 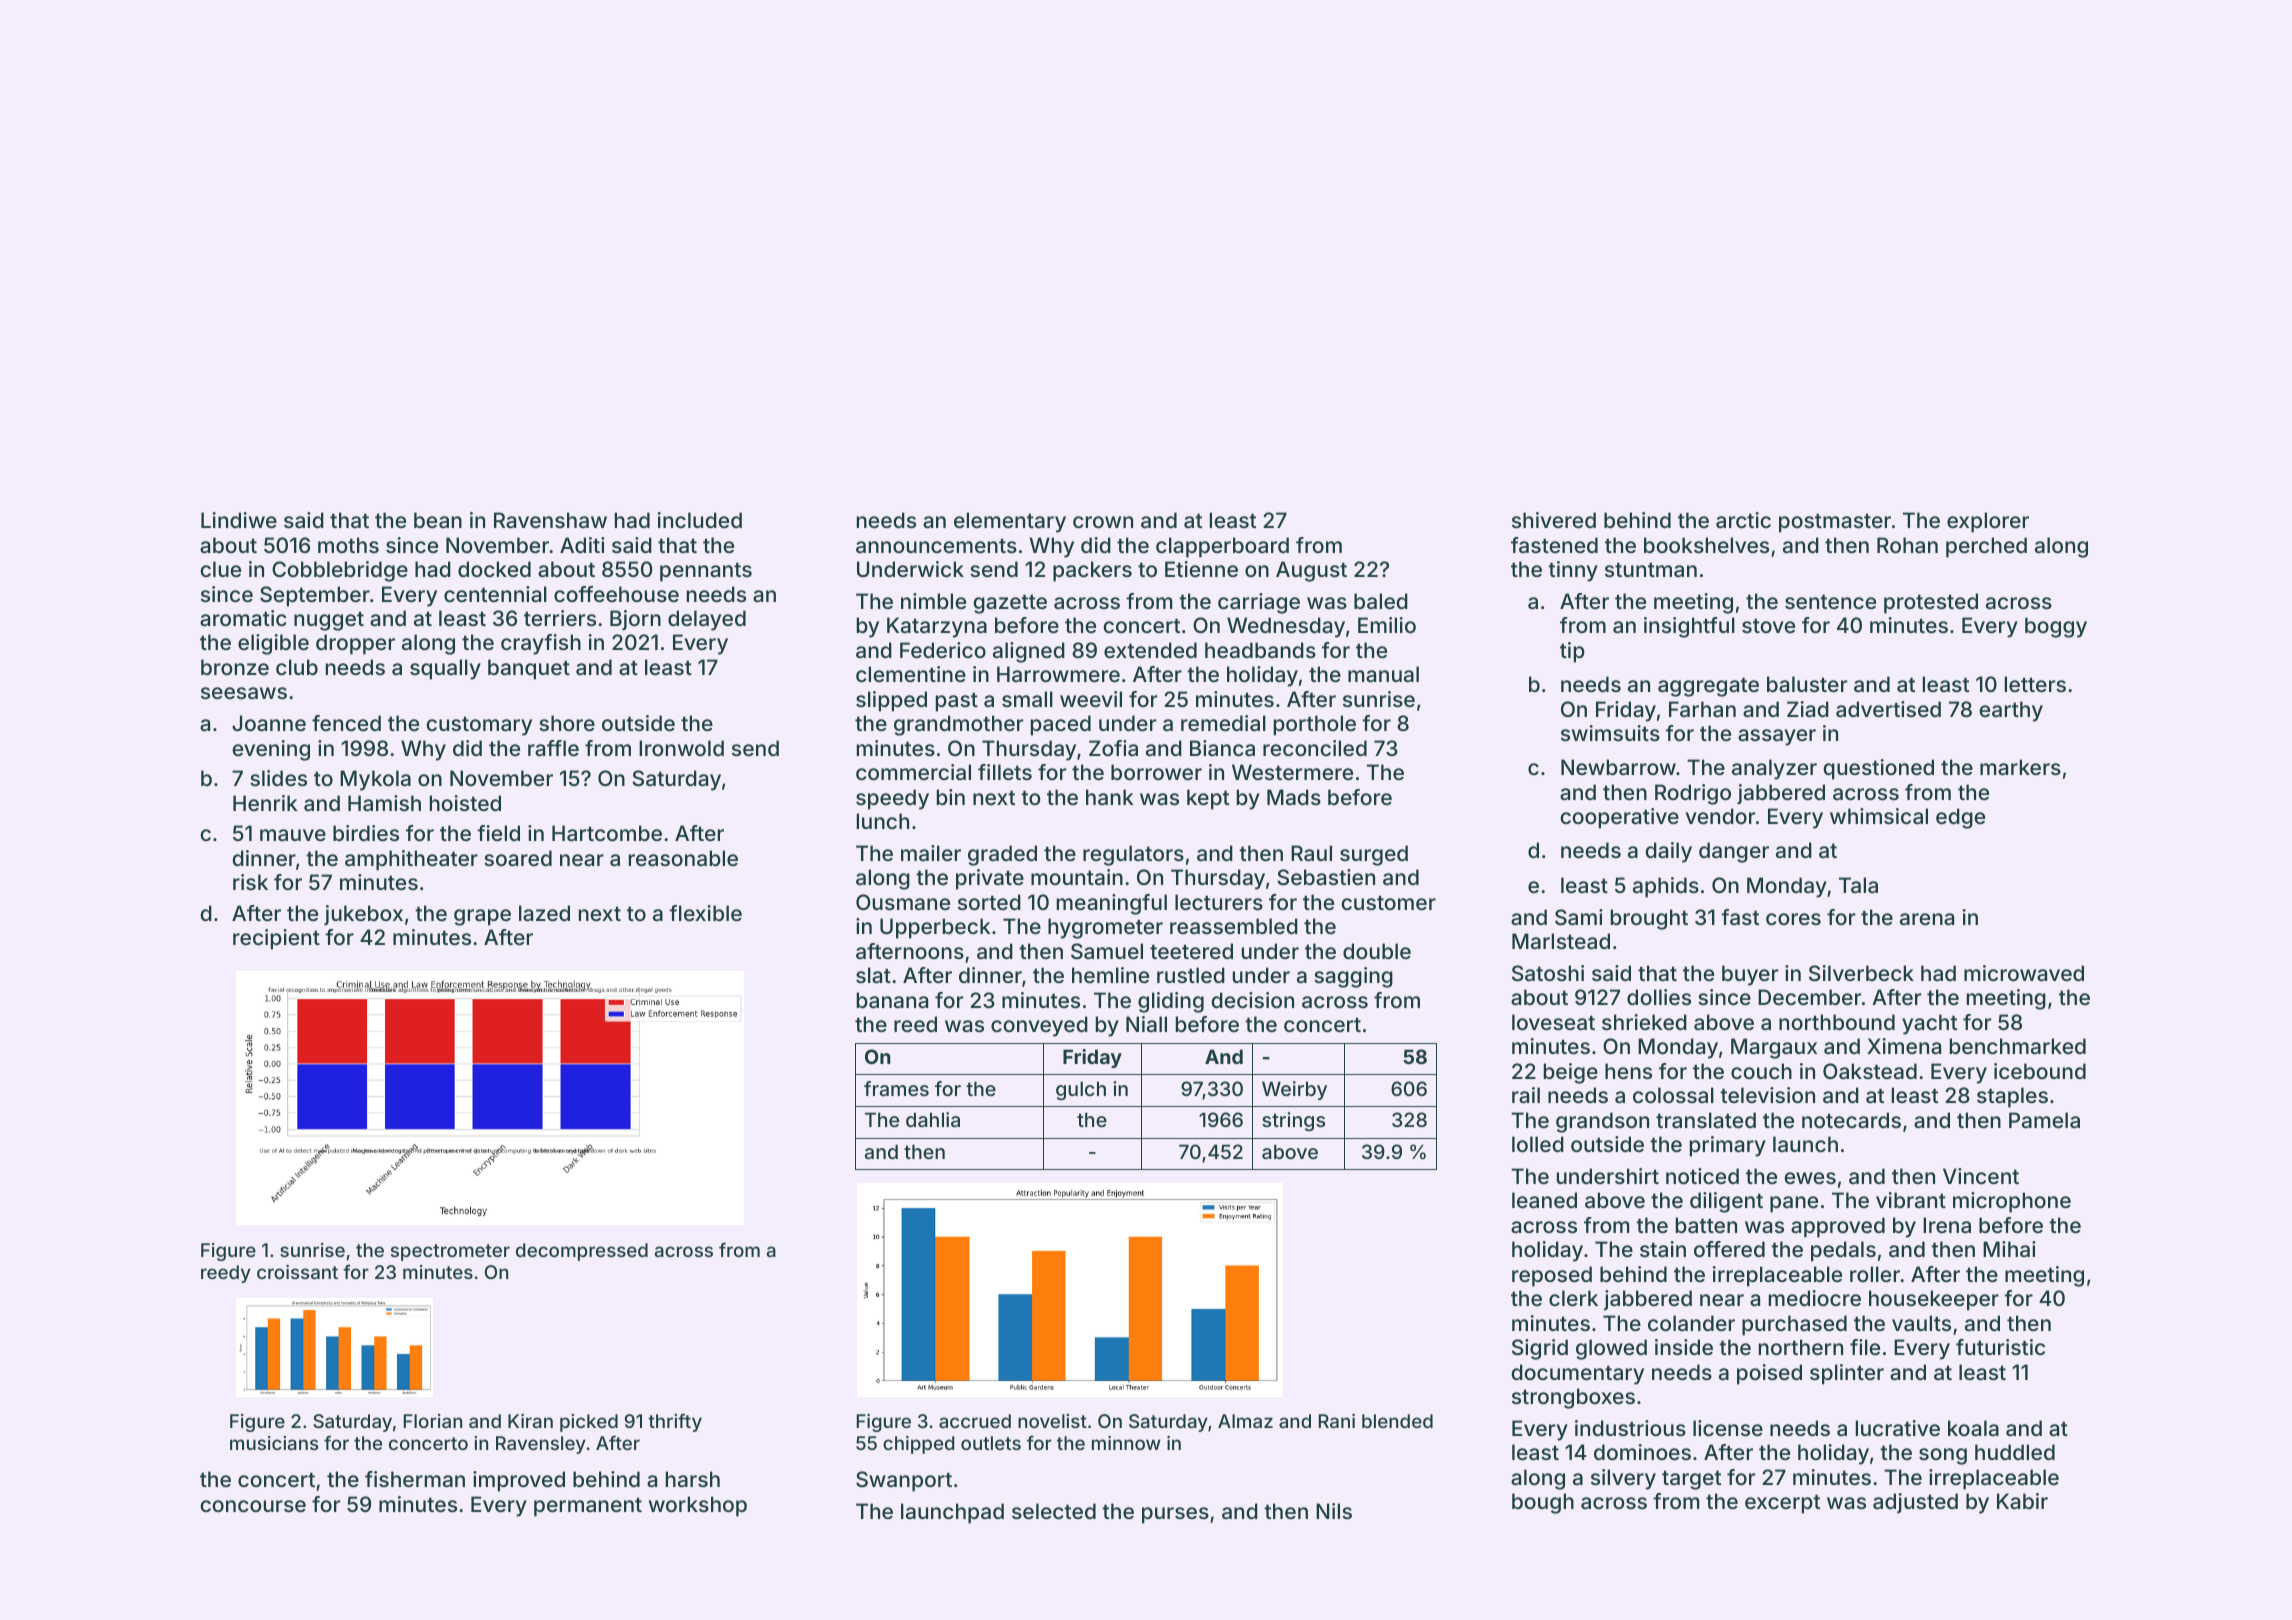 I want to click on futuristic, so click(x=2000, y=1347).
